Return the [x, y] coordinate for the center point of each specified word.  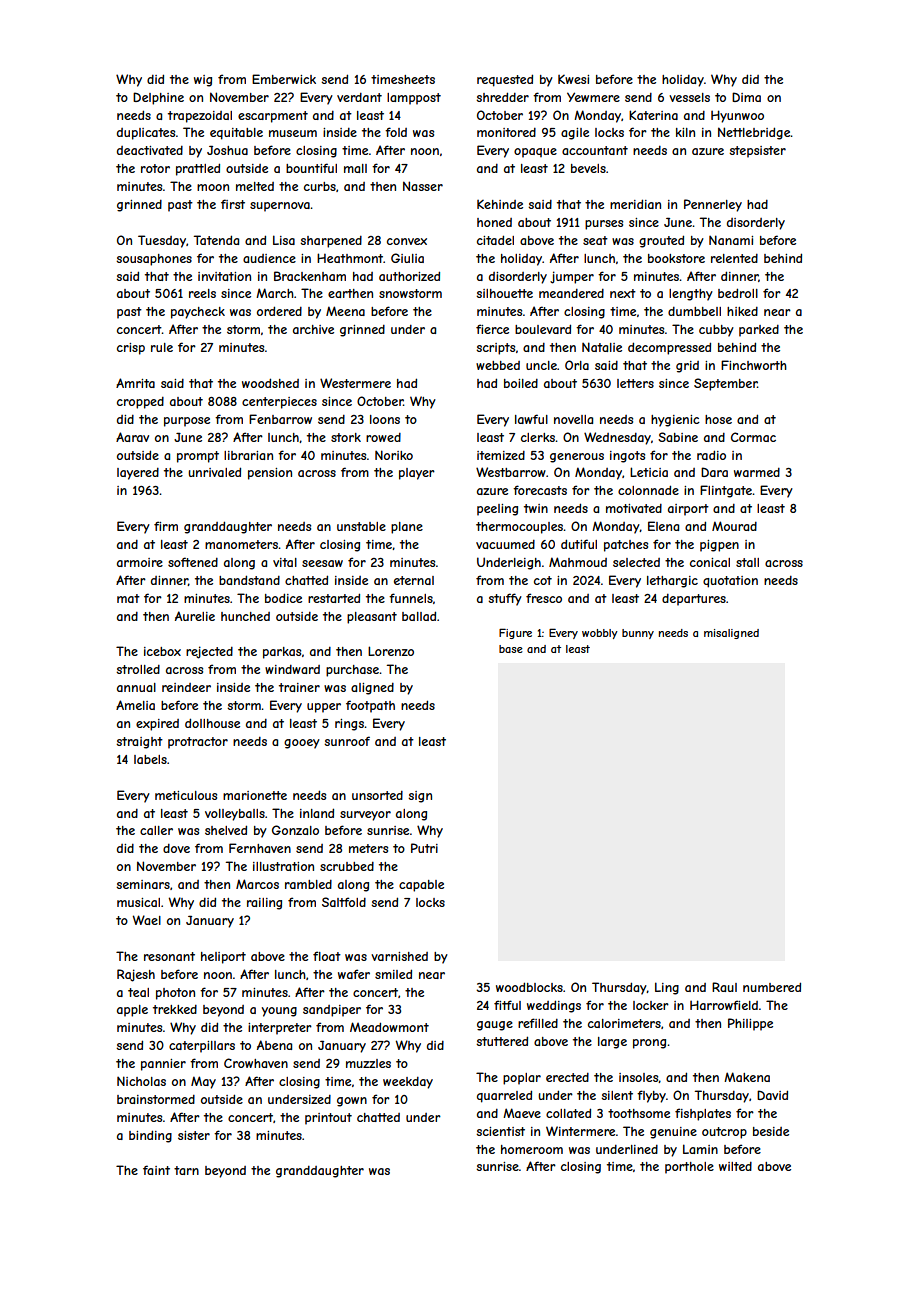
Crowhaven [256, 1063]
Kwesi [573, 79]
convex [407, 241]
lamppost [414, 99]
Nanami [731, 240]
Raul [724, 987]
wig [203, 81]
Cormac [753, 437]
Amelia [135, 705]
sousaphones [154, 260]
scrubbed [347, 866]
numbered [772, 987]
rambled [308, 884]
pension [270, 474]
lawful [531, 419]
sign [420, 797]
